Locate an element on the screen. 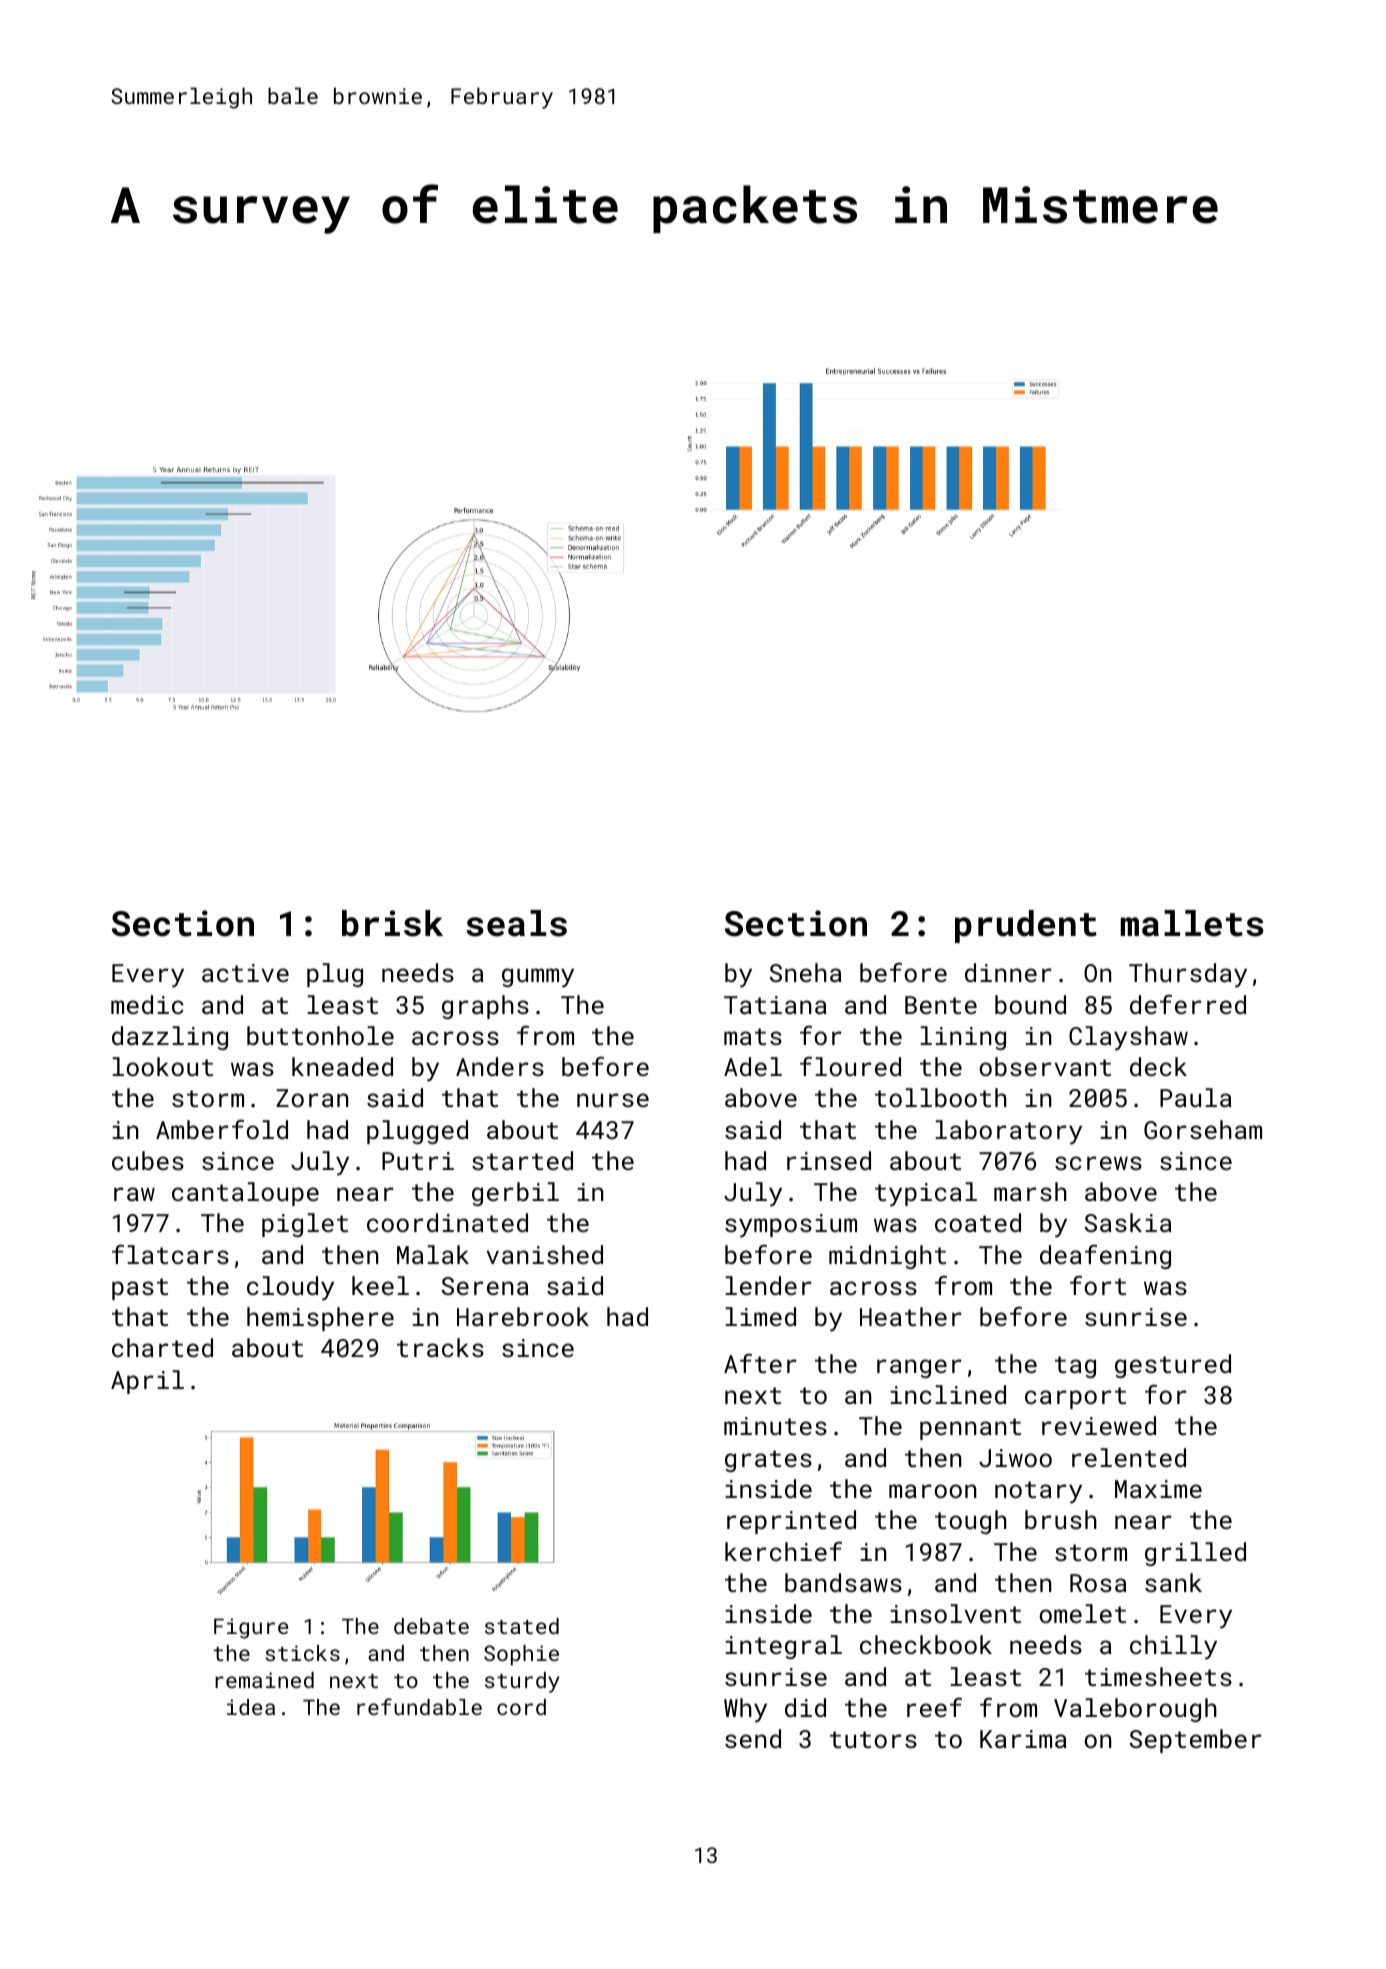 The image size is (1386, 1969). mallets is located at coordinates (1192, 923).
